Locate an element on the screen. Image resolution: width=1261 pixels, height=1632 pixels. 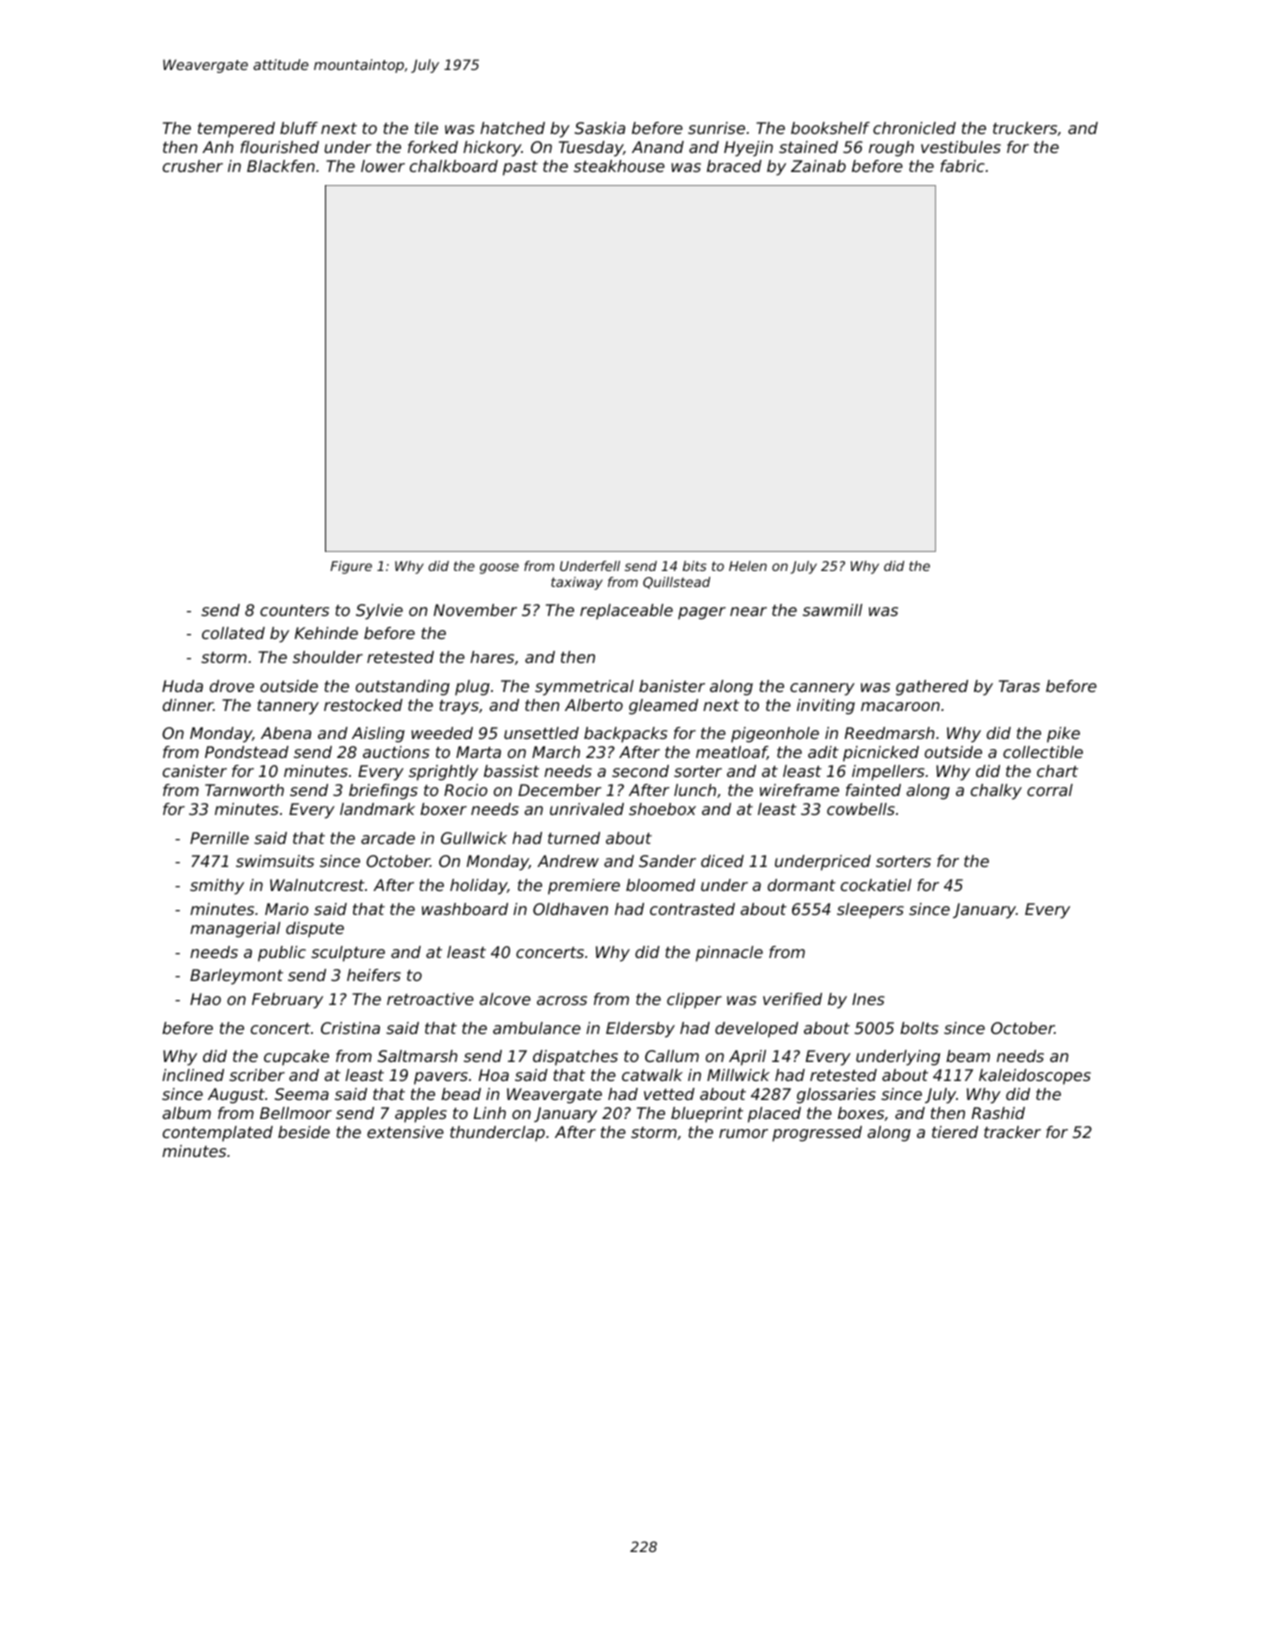
Taras is located at coordinates (1019, 686).
